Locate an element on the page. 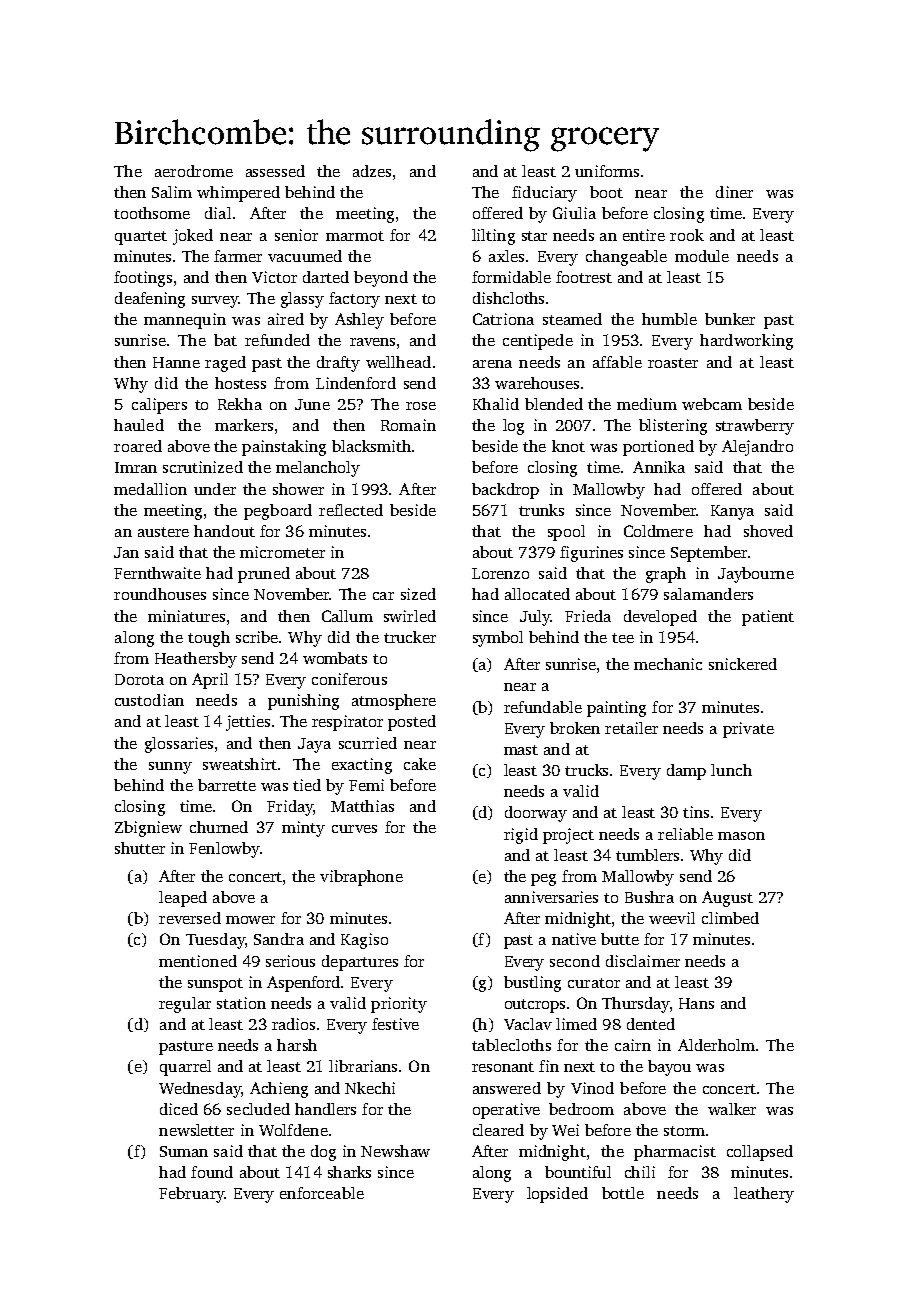  footrest is located at coordinates (584, 277).
